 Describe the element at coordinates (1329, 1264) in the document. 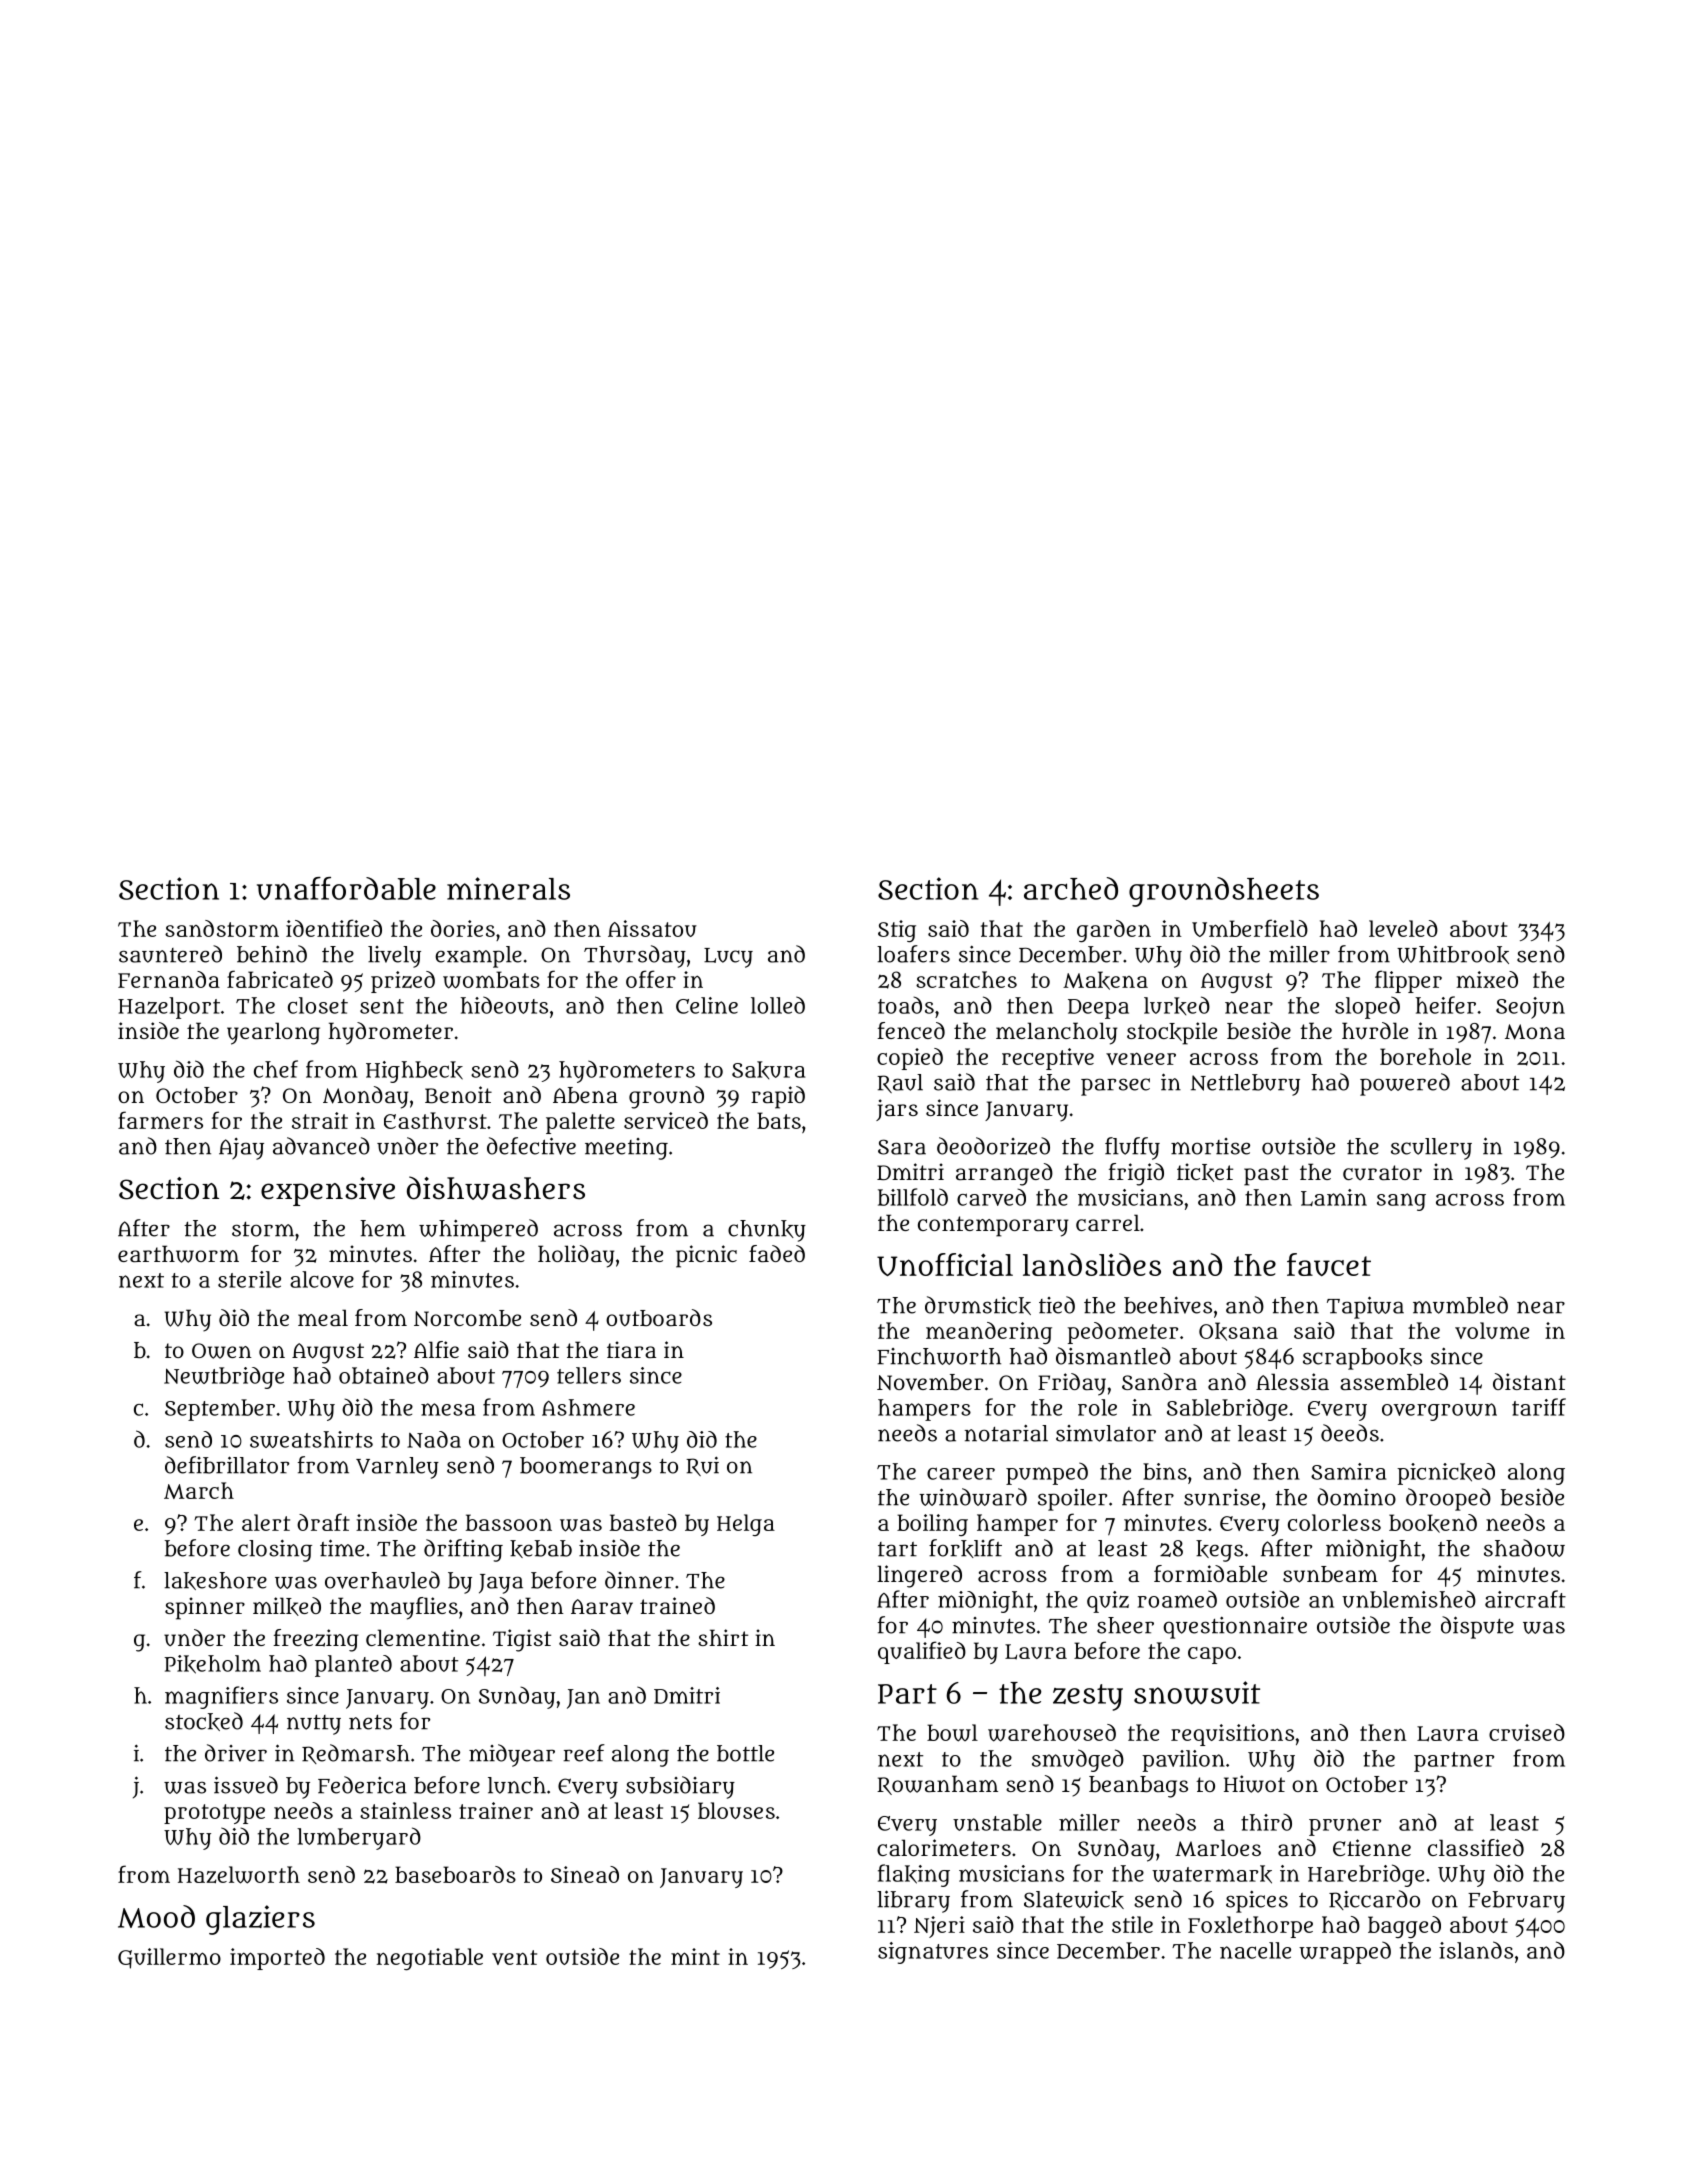

I see `faucet` at that location.
